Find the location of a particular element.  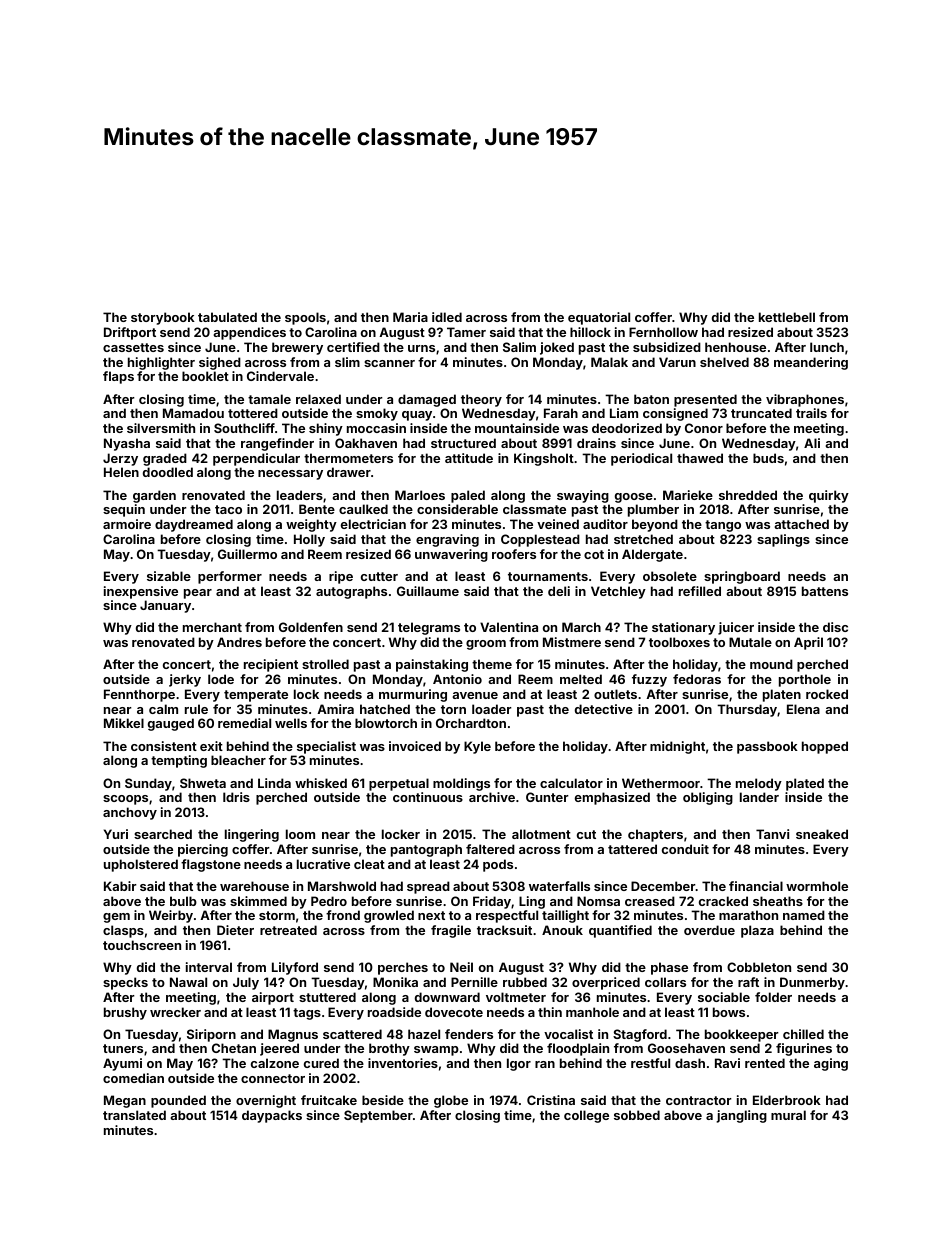

kettlebell is located at coordinates (787, 317).
